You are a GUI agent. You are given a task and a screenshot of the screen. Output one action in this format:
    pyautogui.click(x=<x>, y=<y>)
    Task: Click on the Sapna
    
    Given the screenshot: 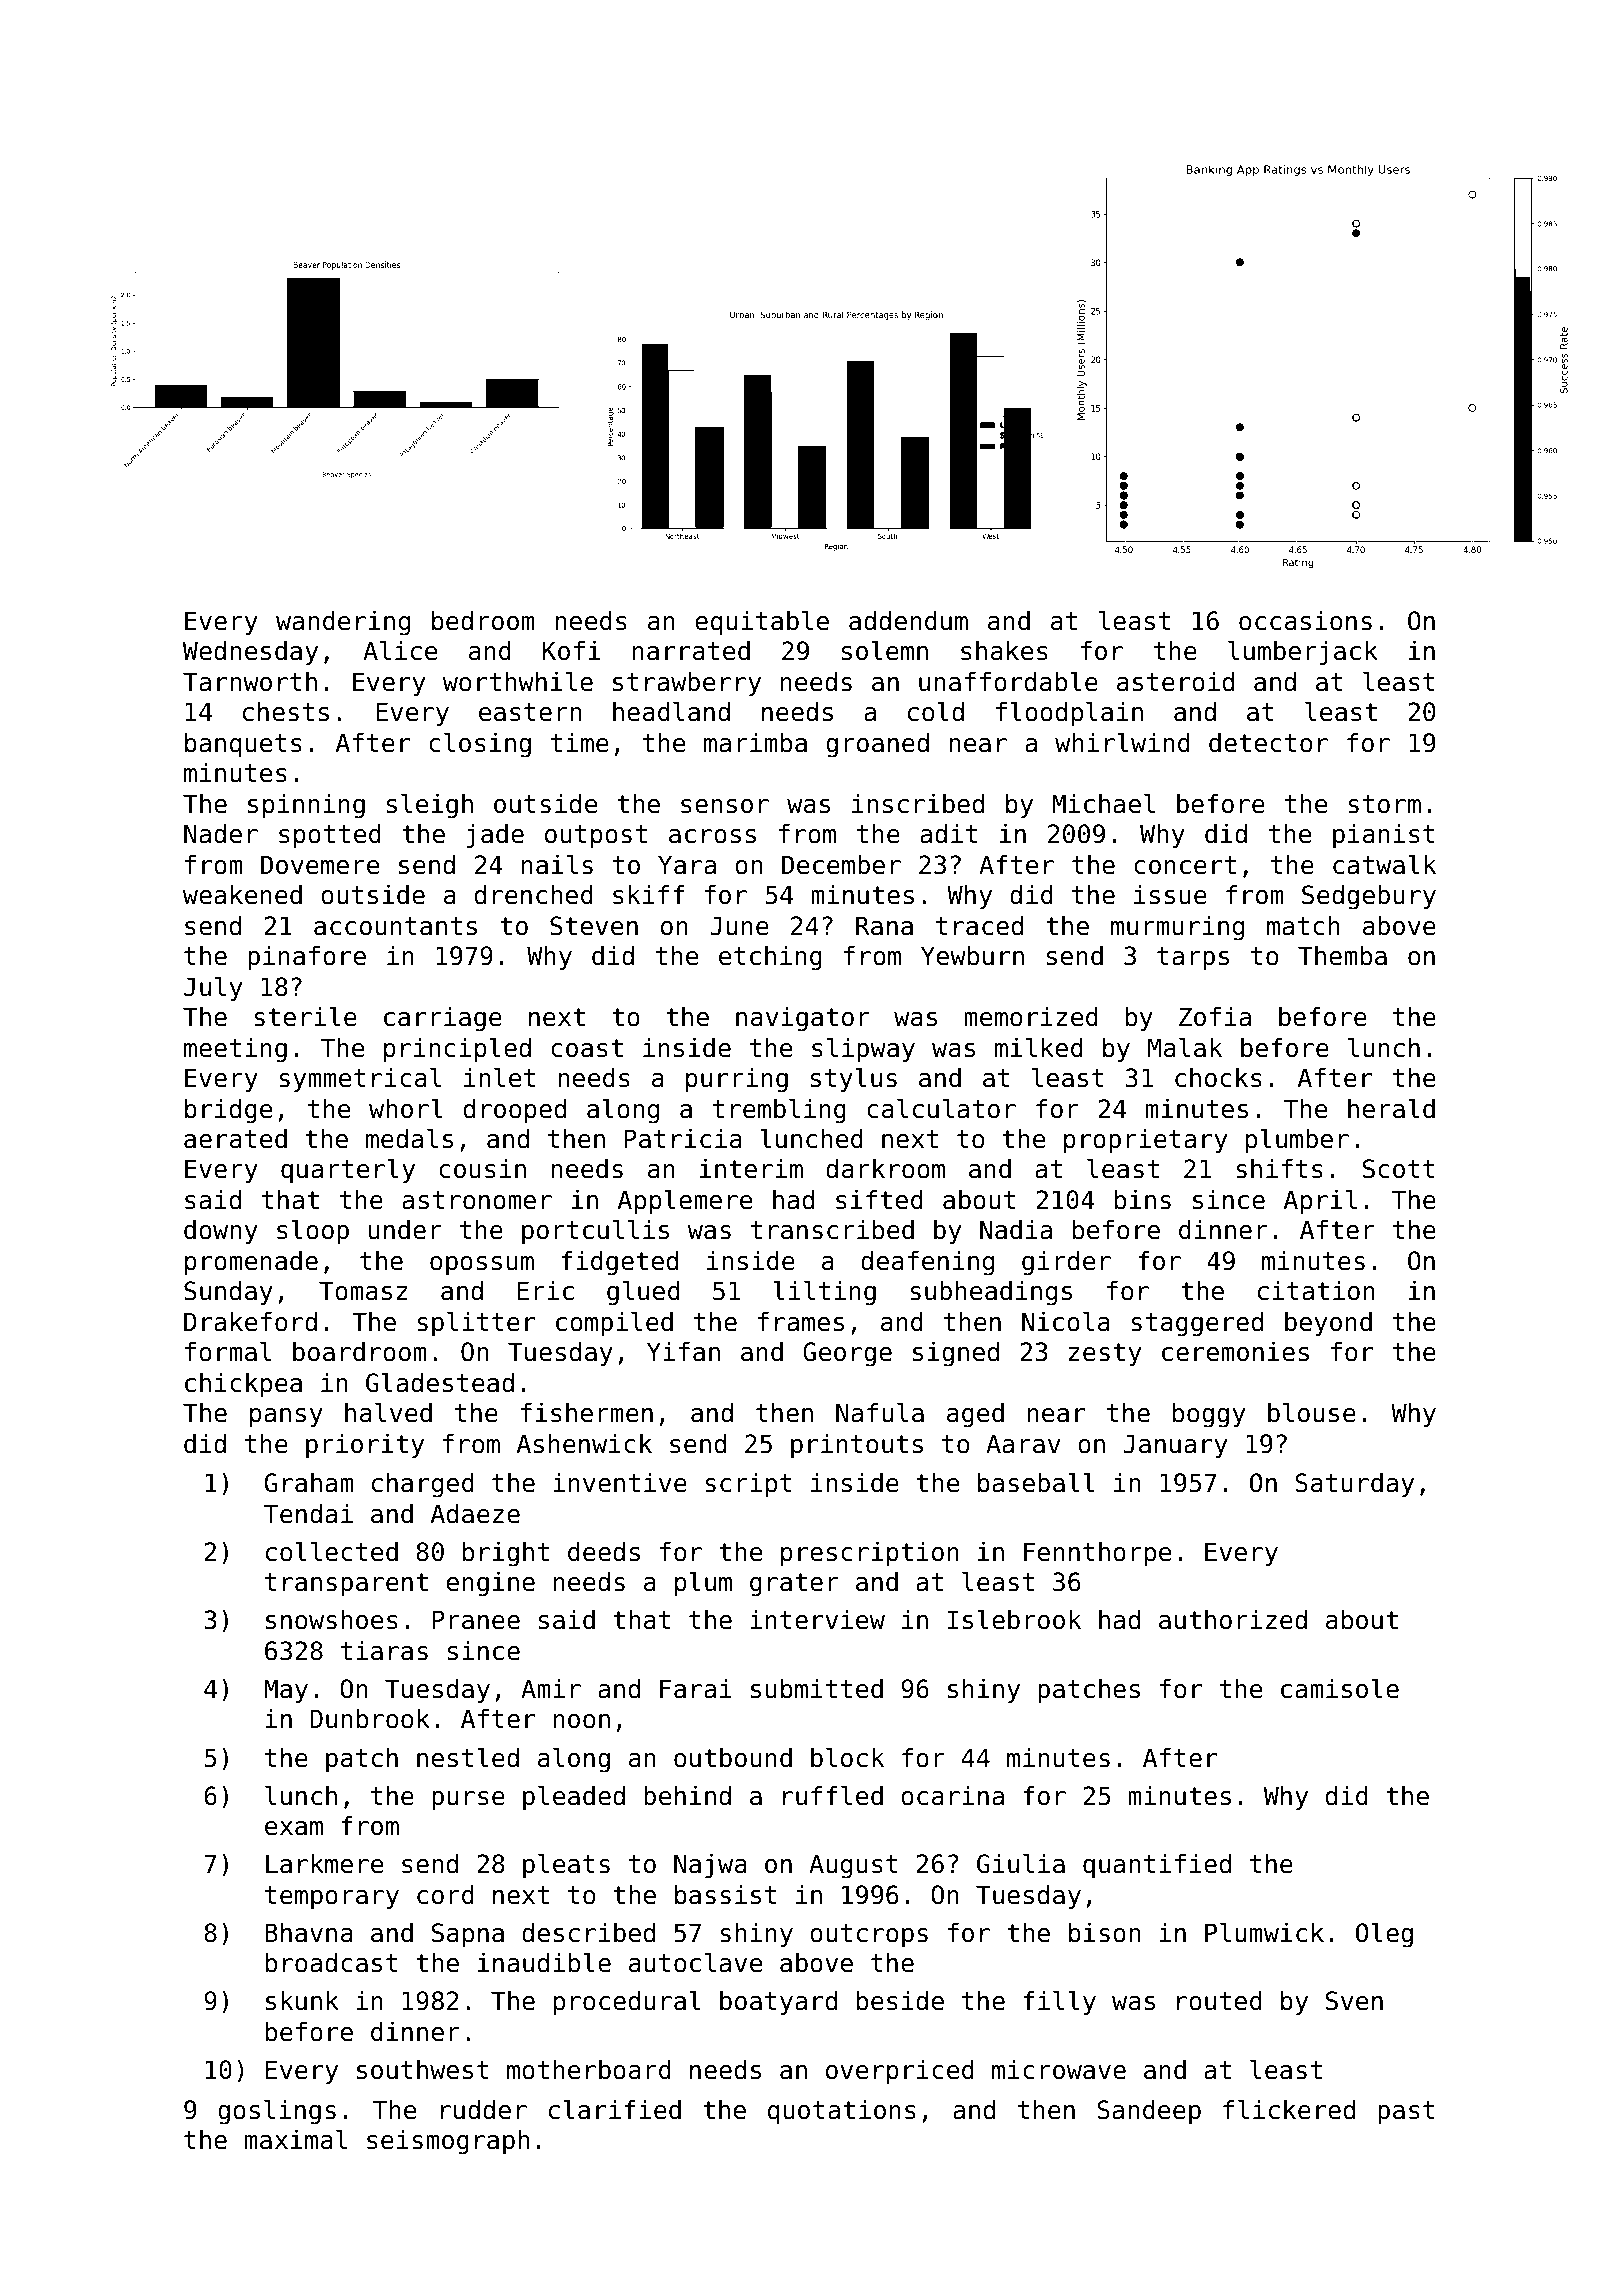 What is the action you would take?
    pyautogui.click(x=468, y=1935)
